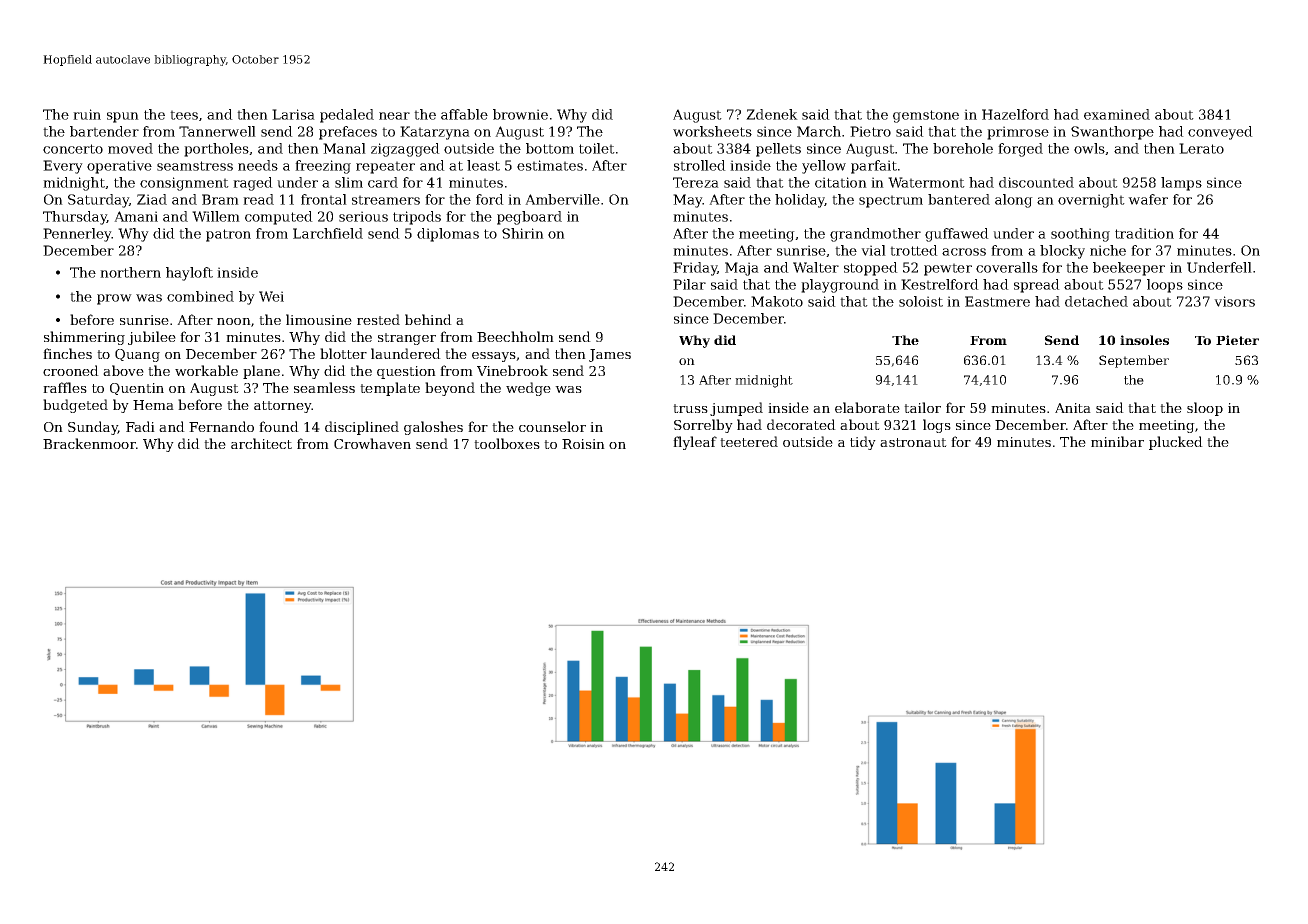  Describe the element at coordinates (801, 424) in the screenshot. I see `decorated` at that location.
